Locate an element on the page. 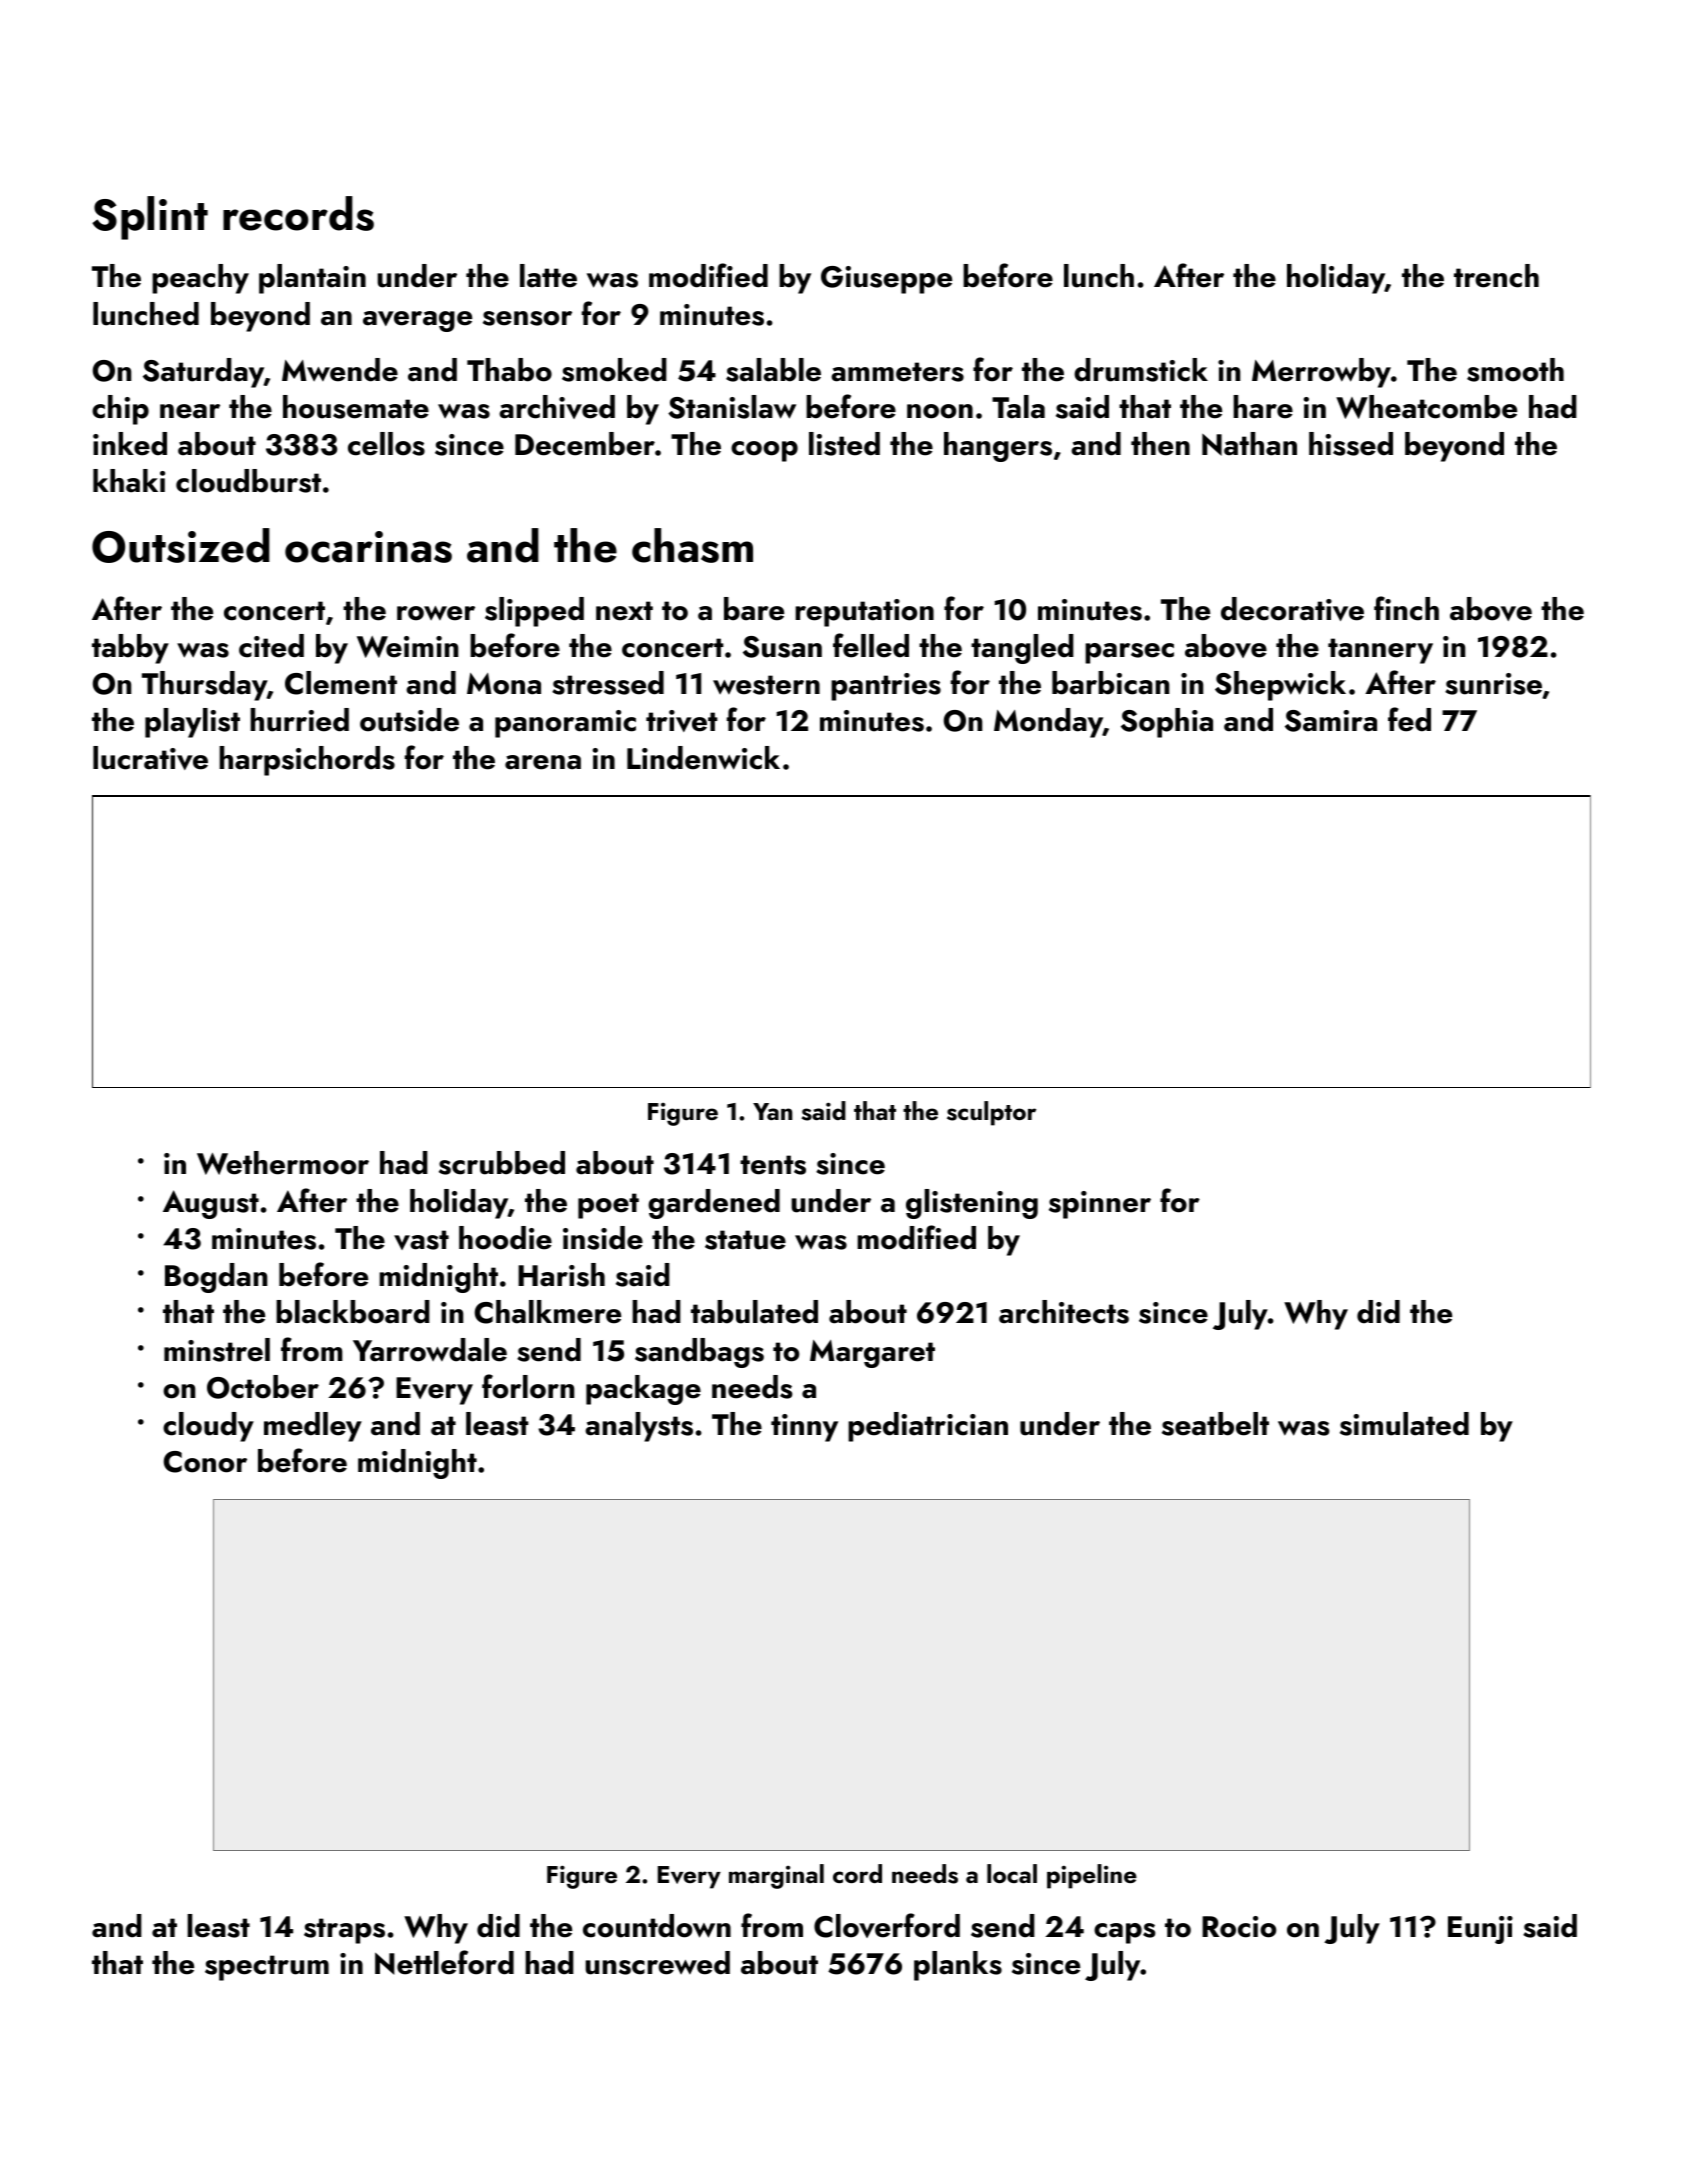  vast is located at coordinates (421, 1240).
